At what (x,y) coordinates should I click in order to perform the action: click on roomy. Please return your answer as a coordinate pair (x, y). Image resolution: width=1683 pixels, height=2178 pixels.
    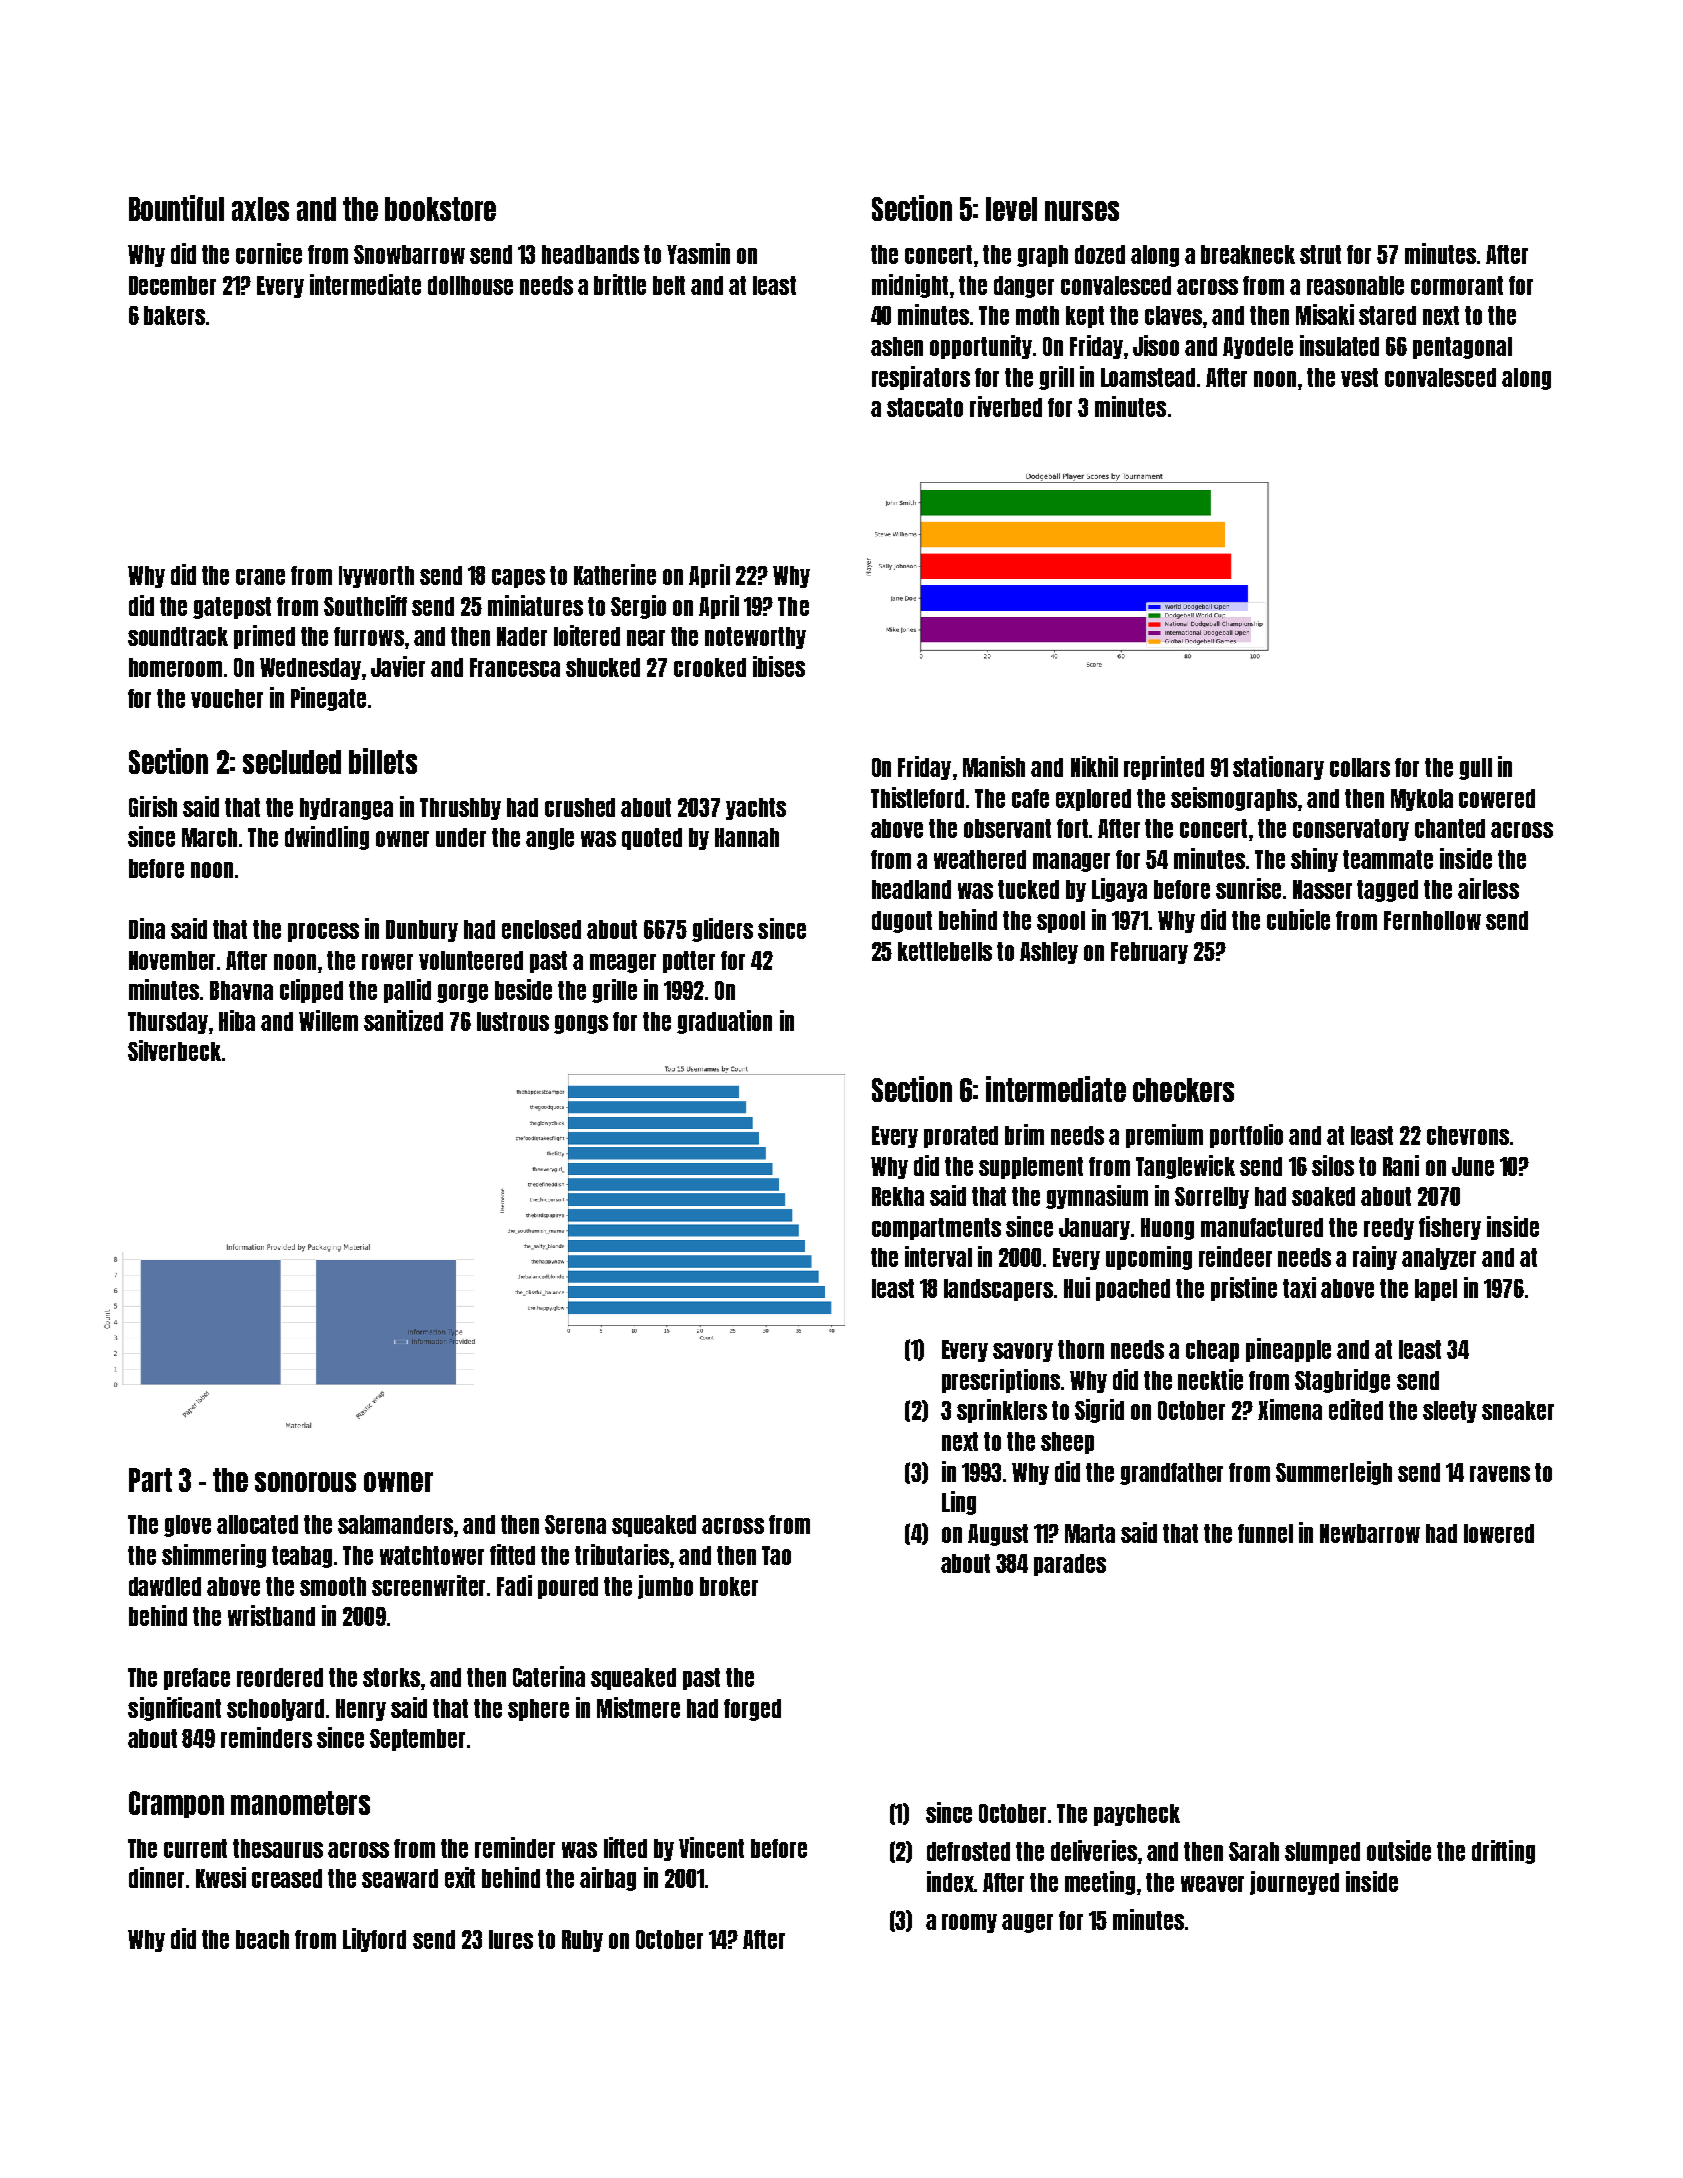
    Looking at the image, I should click on (969, 1923).
